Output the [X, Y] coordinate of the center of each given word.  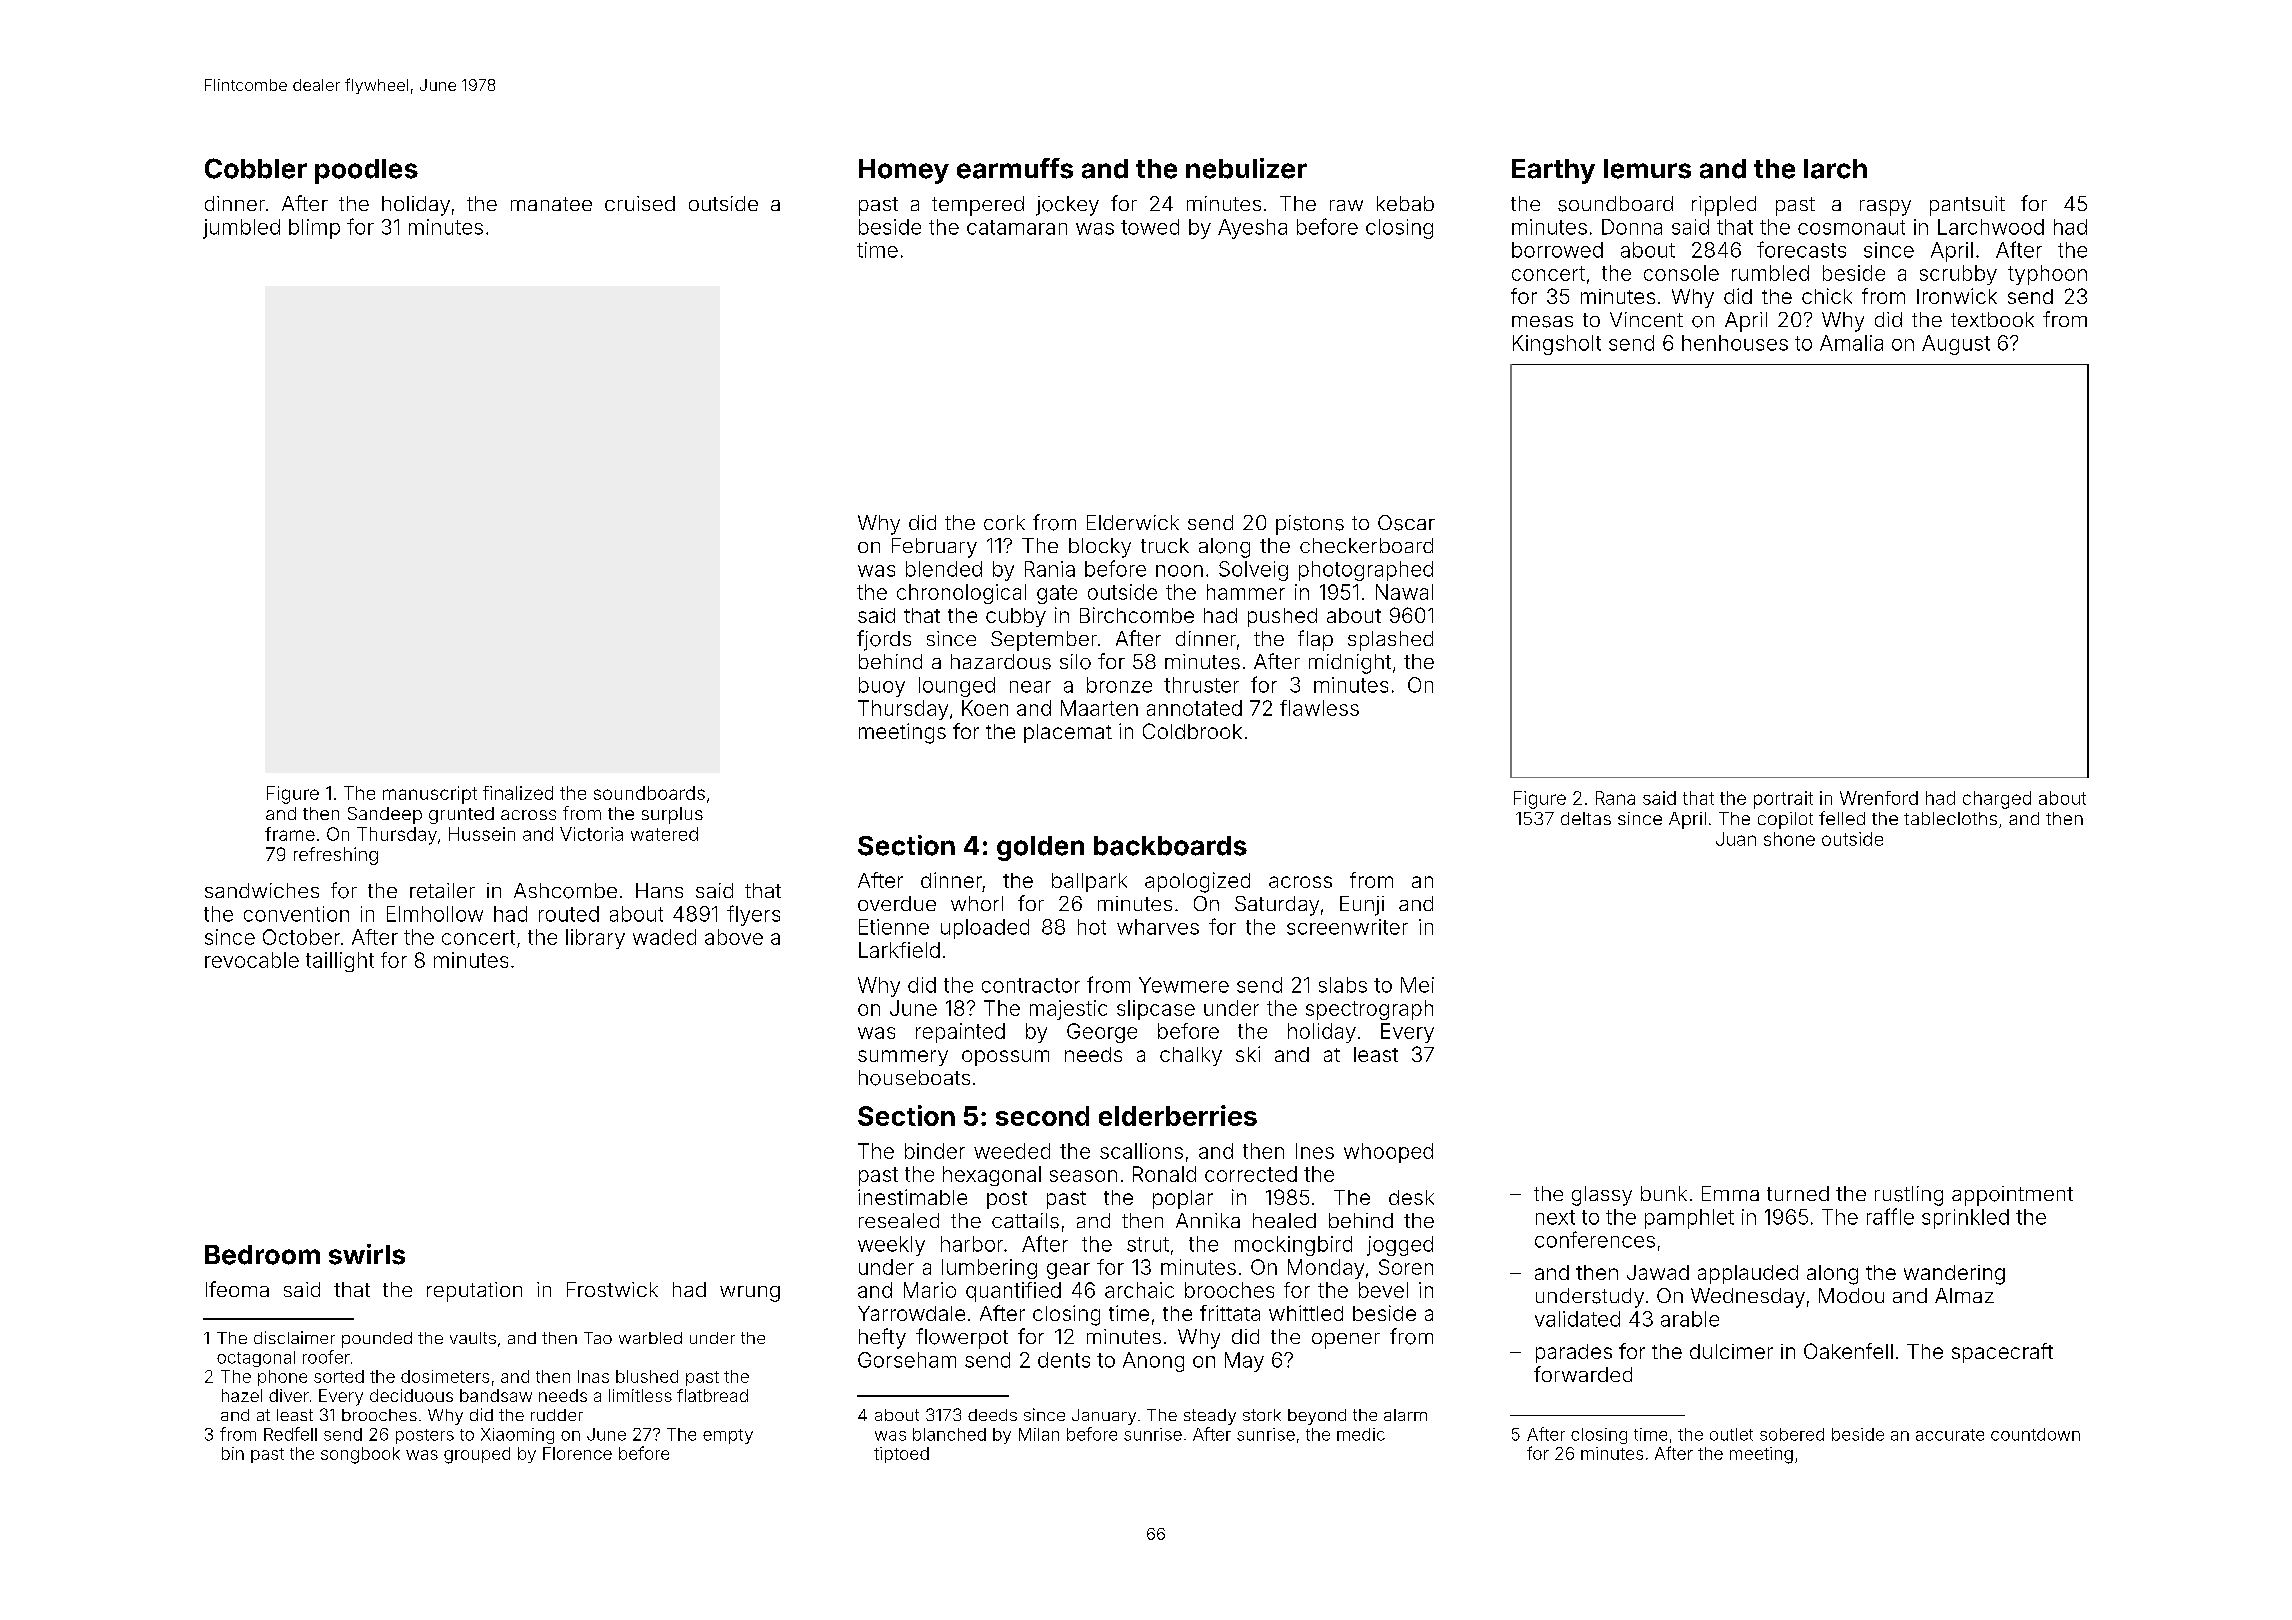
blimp [314, 229]
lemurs [1647, 169]
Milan [1039, 1434]
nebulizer [1246, 168]
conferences [1595, 1239]
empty [728, 1436]
